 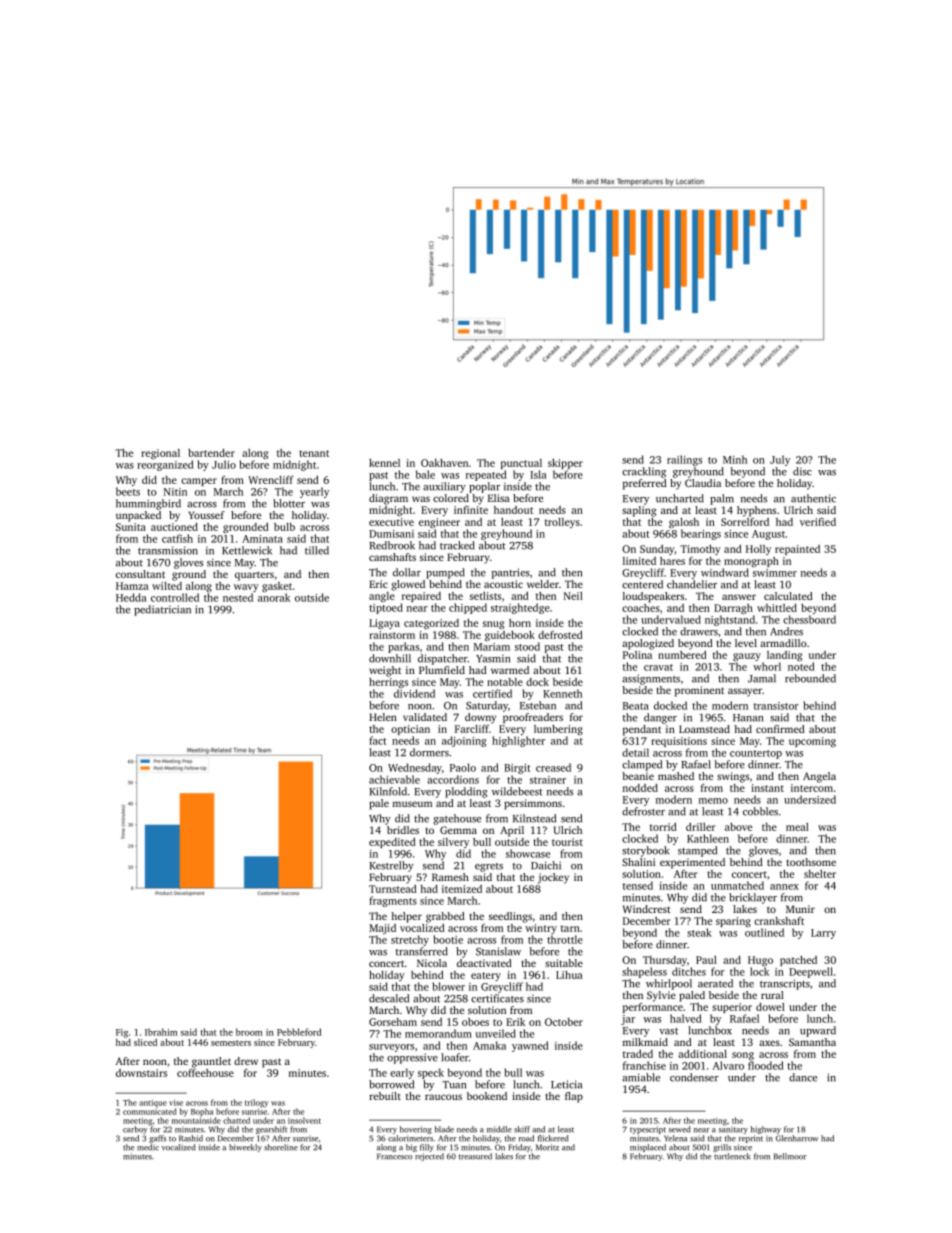 What do you see at coordinates (669, 984) in the screenshot?
I see `whirlpool` at bounding box center [669, 984].
